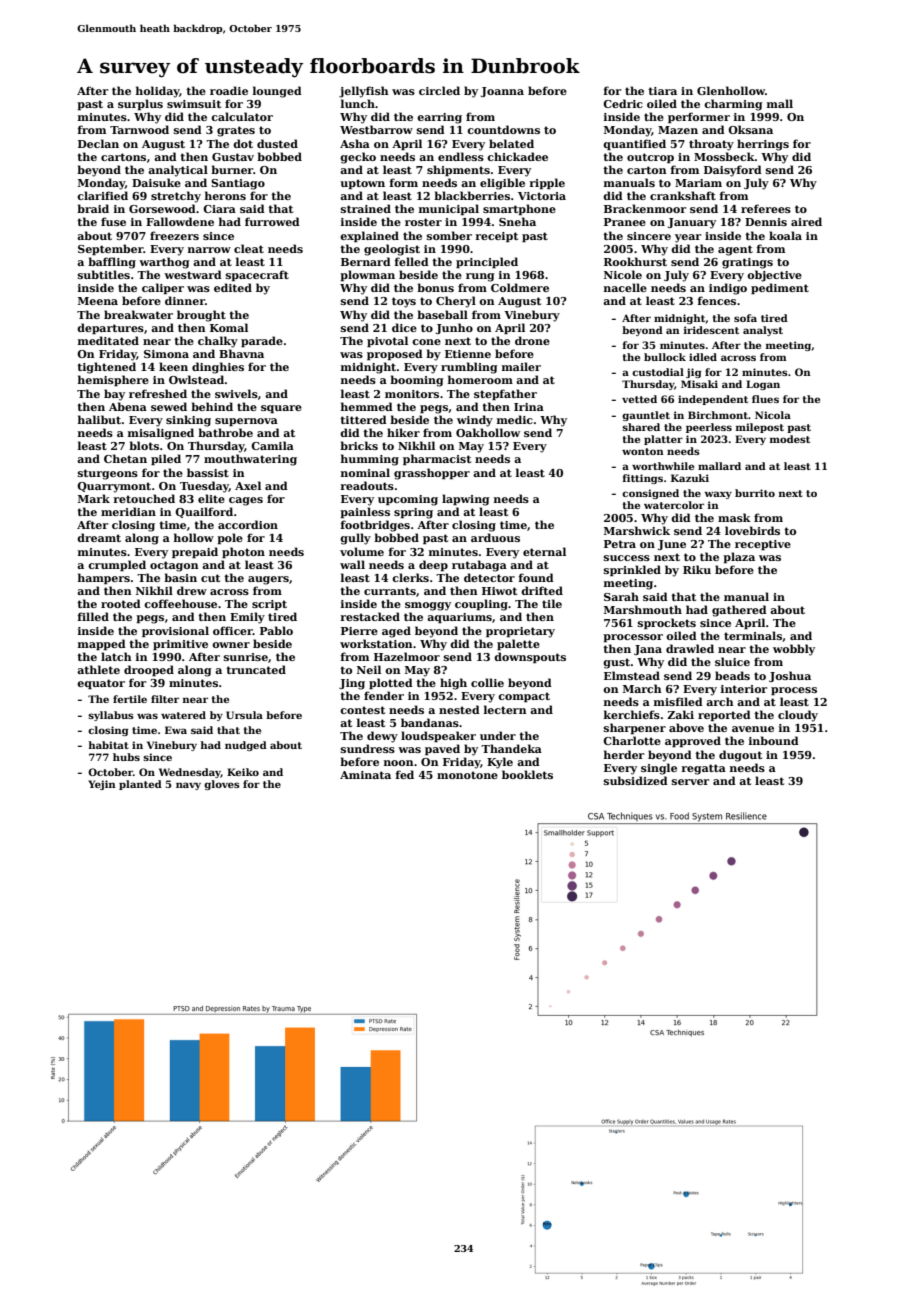 The height and width of the page is (1316, 908). Describe the element at coordinates (495, 537) in the page. I see `arduous` at that location.
